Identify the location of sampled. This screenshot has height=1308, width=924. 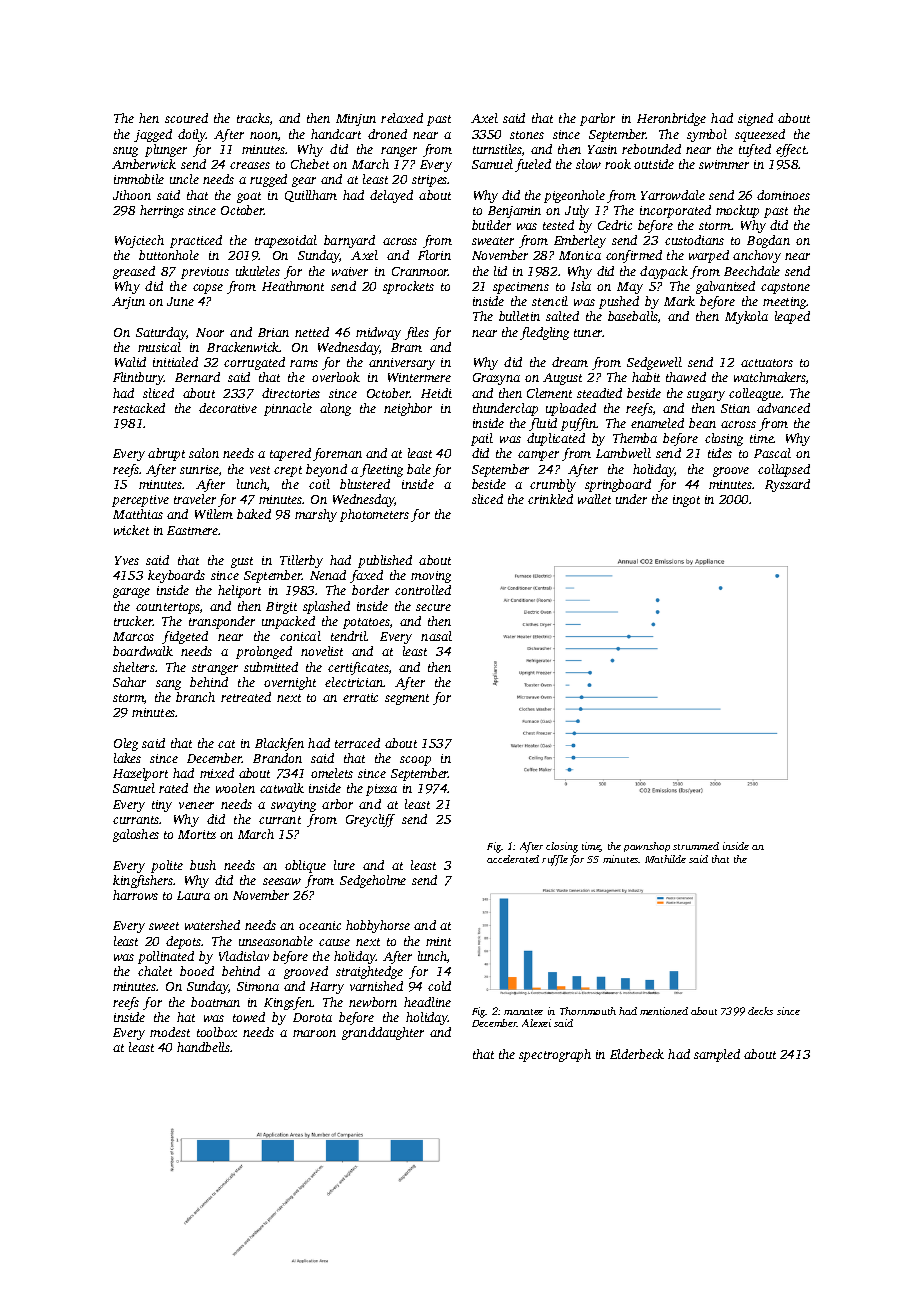
(717, 1055).
